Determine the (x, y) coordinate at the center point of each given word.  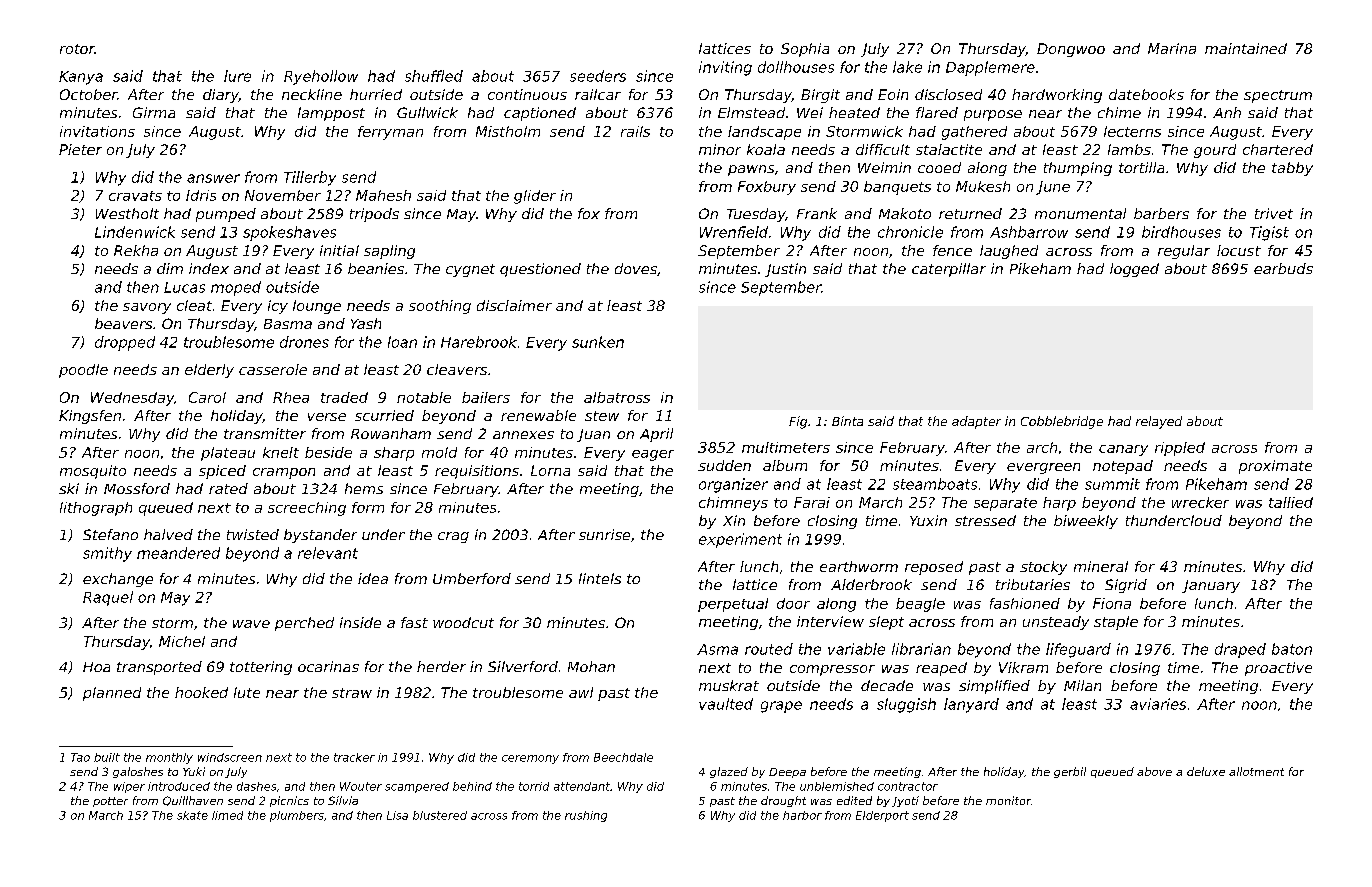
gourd (1215, 151)
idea (373, 578)
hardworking (1057, 96)
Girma (154, 112)
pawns (751, 170)
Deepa (787, 773)
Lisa (397, 815)
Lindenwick (135, 232)
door (793, 603)
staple (1116, 623)
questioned (540, 270)
